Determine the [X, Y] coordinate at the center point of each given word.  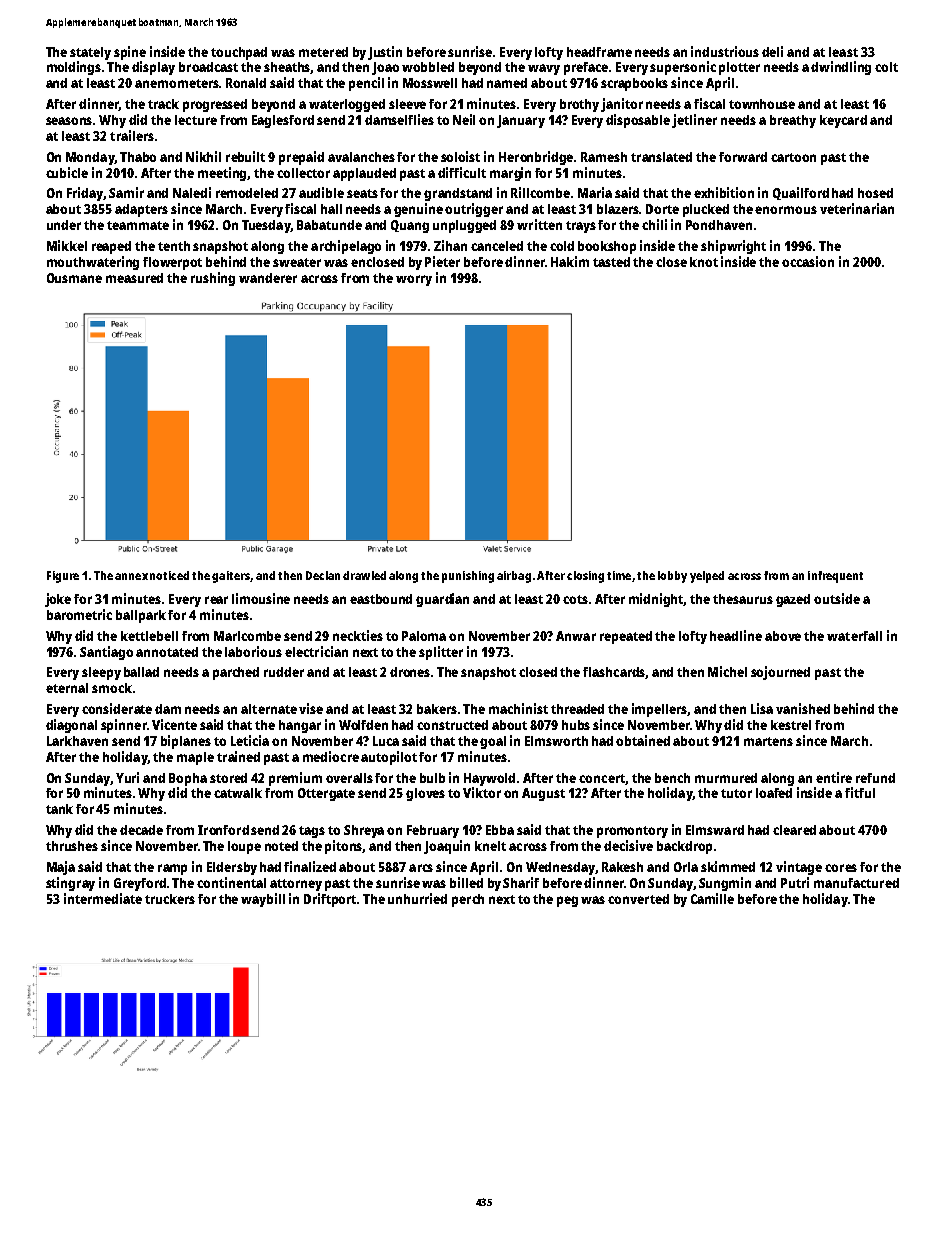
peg [567, 901]
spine [130, 53]
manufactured [856, 883]
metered [323, 52]
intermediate [103, 898]
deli [772, 51]
